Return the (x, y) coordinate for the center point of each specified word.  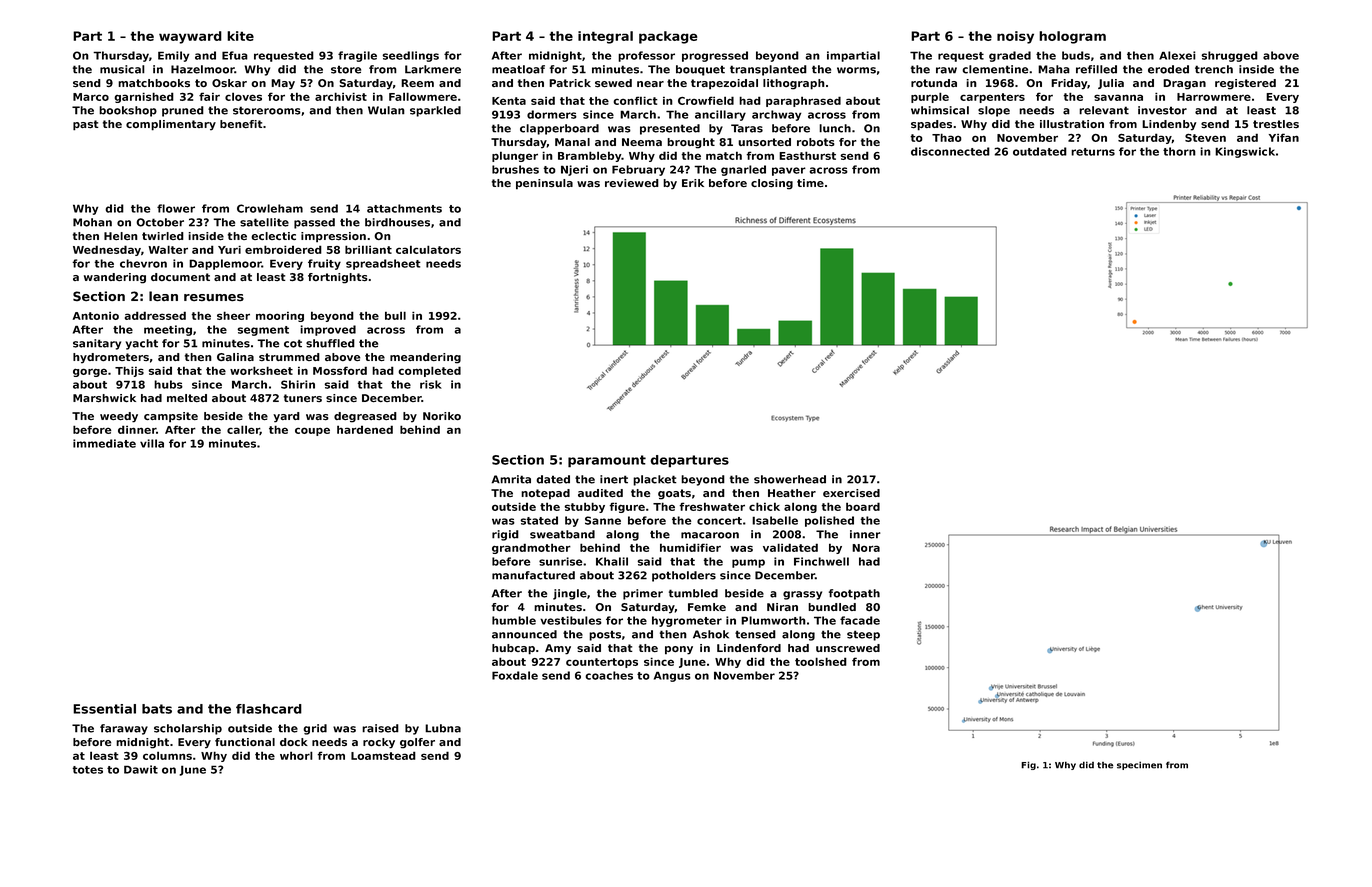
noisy (1015, 37)
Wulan (386, 110)
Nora (866, 548)
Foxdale (515, 675)
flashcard (269, 709)
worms (856, 70)
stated (539, 520)
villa (152, 443)
